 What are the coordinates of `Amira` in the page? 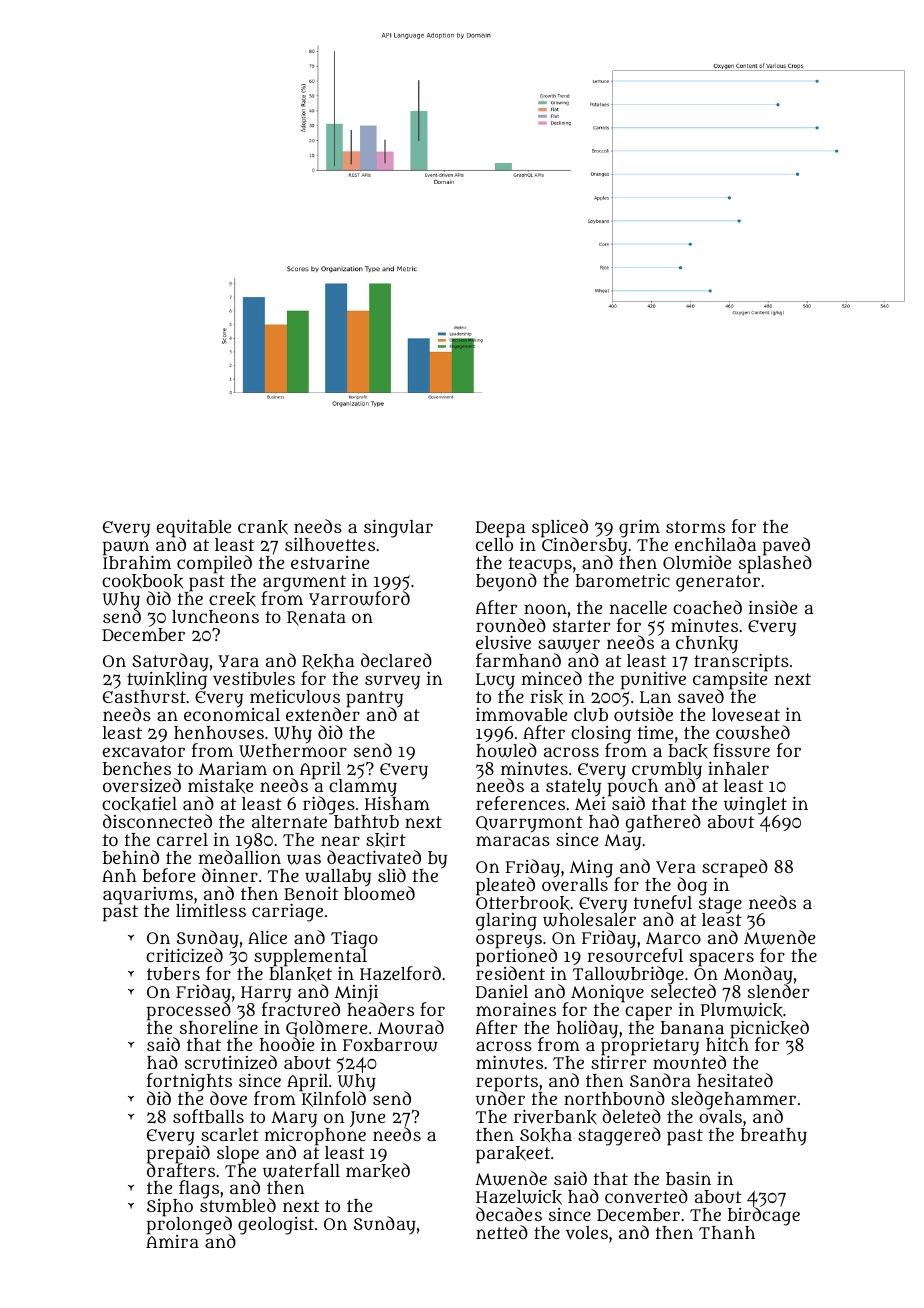 It's located at (172, 1241).
